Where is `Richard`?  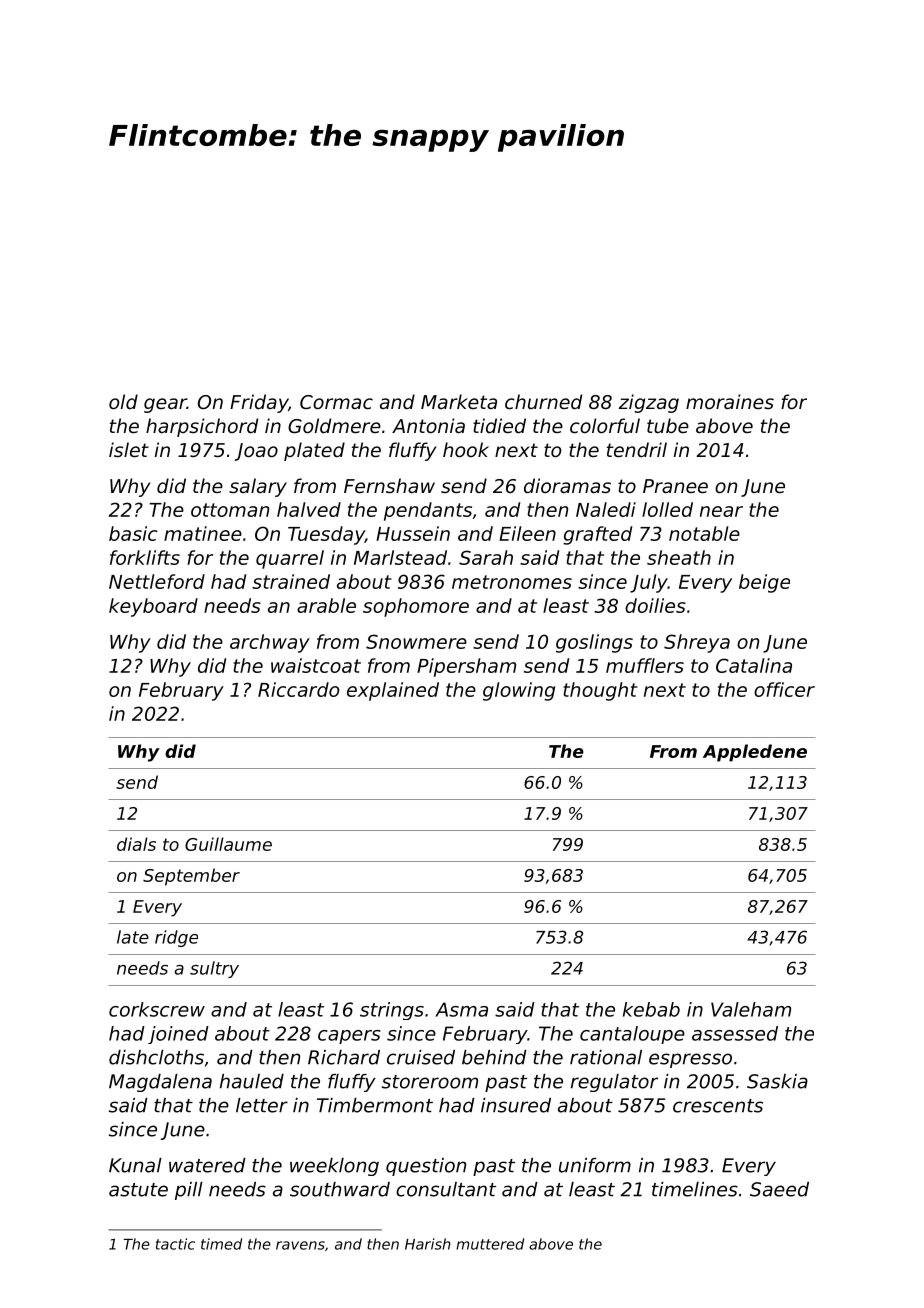
Richard is located at coordinates (344, 1057).
